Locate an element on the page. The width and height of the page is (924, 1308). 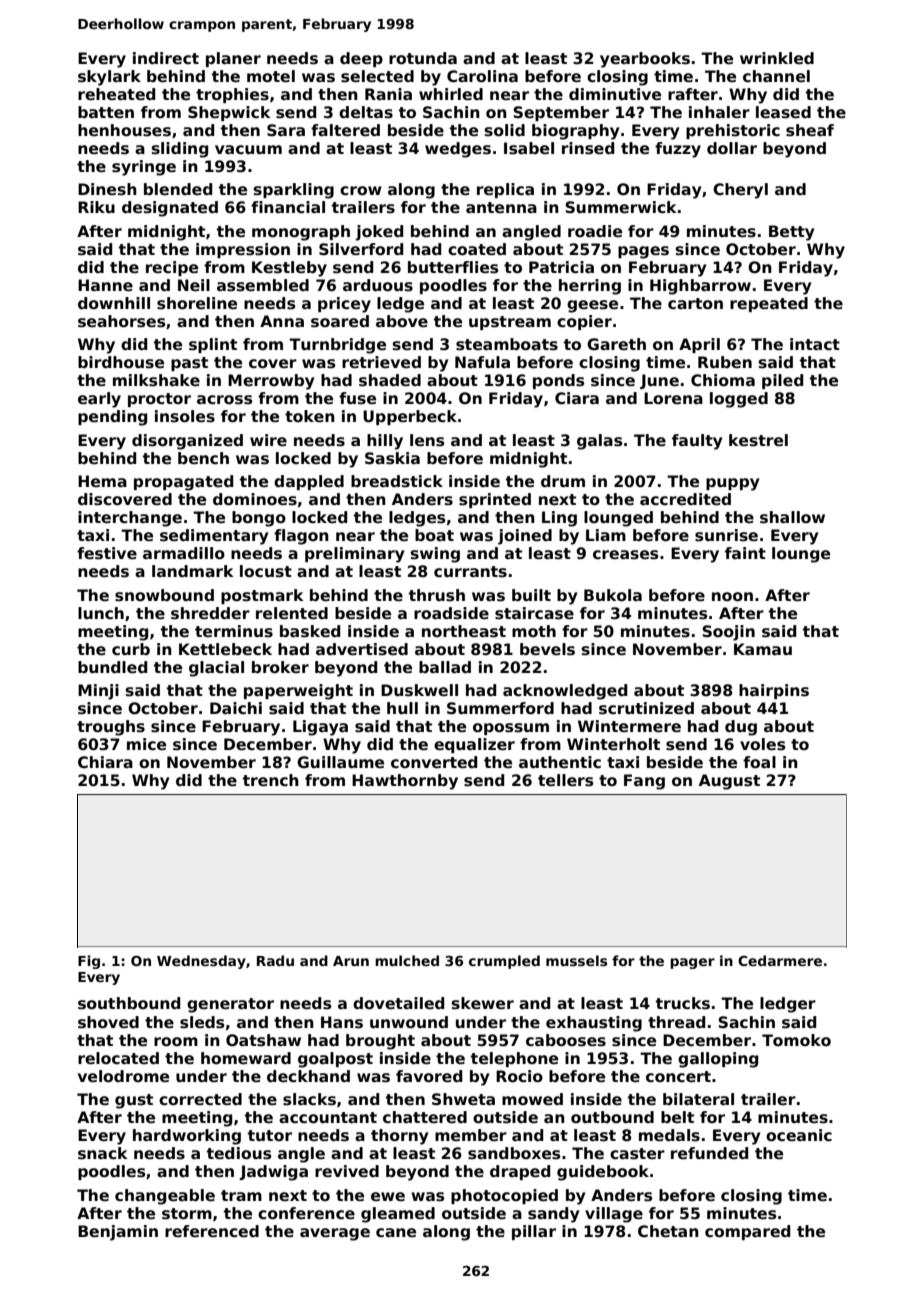
room is located at coordinates (176, 1042).
